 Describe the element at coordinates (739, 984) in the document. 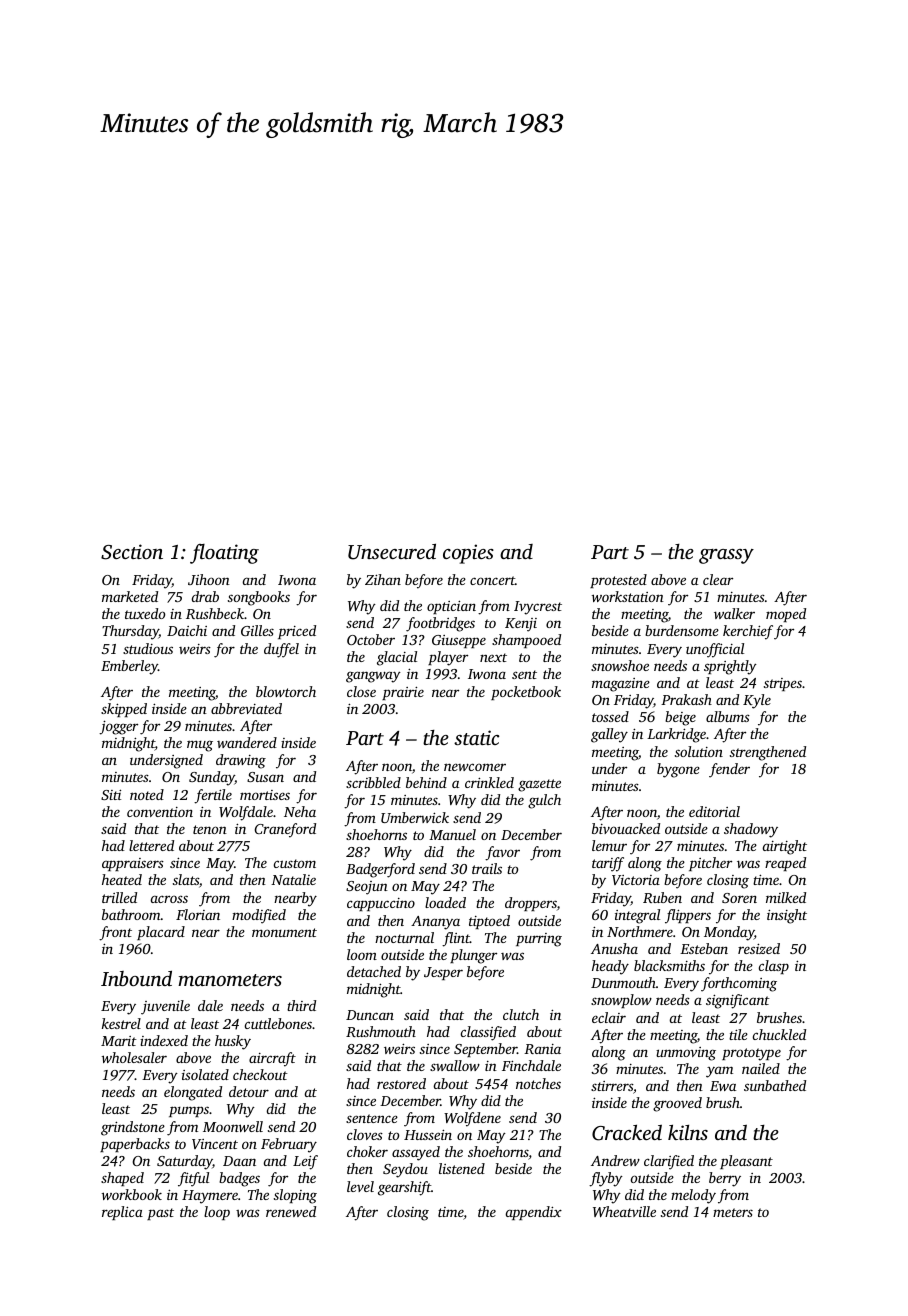

I see `forthcoming` at that location.
